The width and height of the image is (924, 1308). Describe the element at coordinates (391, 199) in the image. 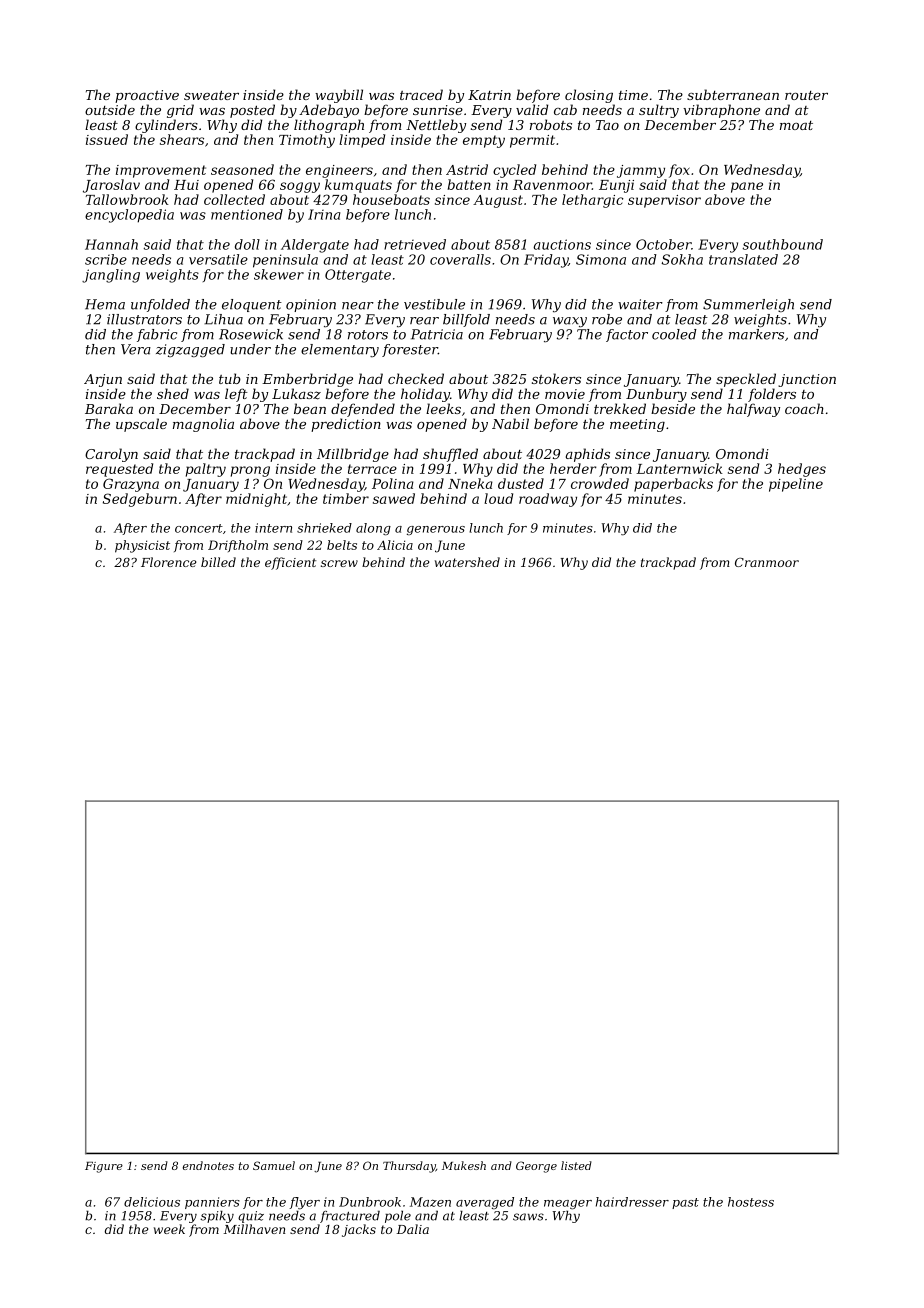

I see `houseboats` at that location.
